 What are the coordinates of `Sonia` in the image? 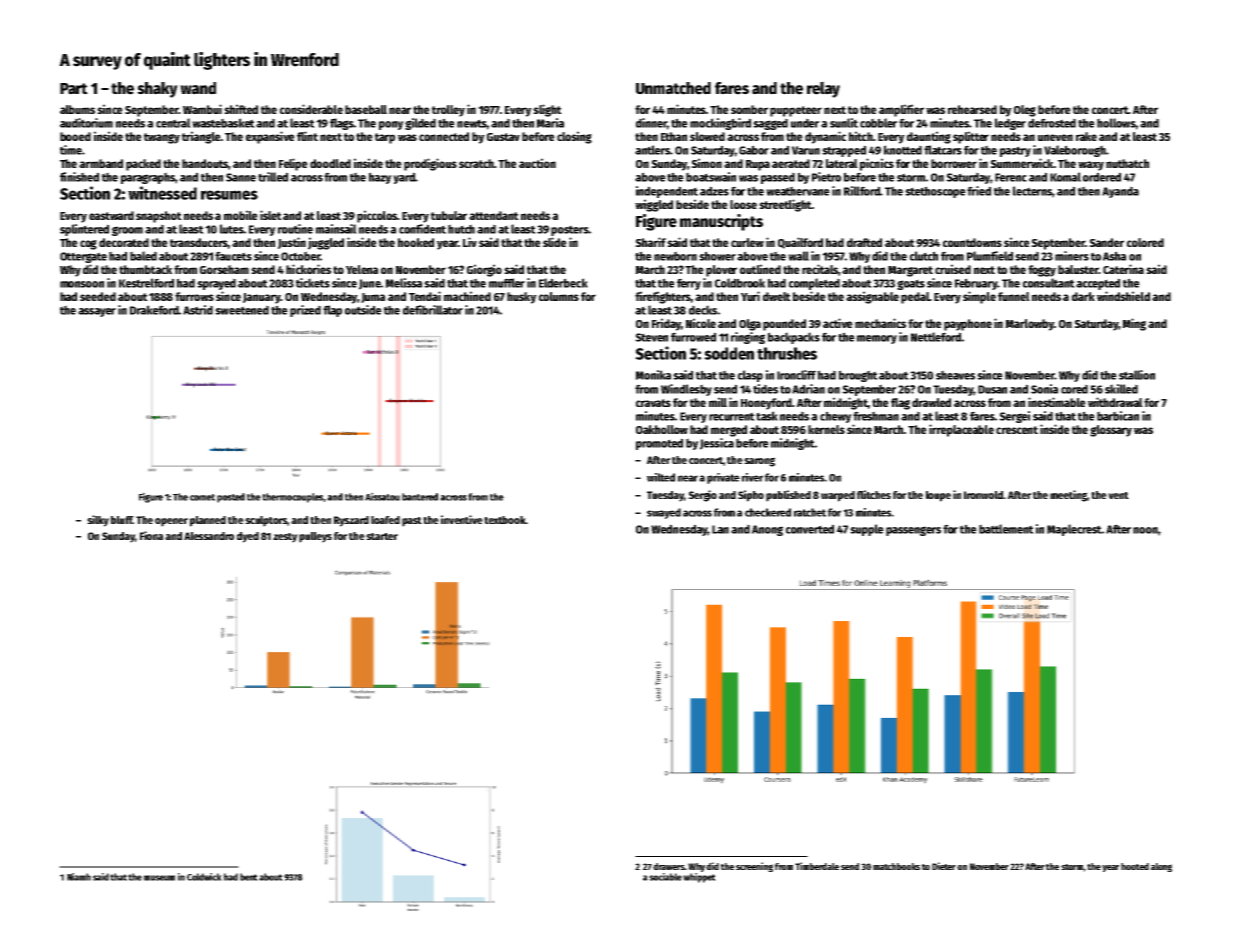 It's located at (1044, 389).
